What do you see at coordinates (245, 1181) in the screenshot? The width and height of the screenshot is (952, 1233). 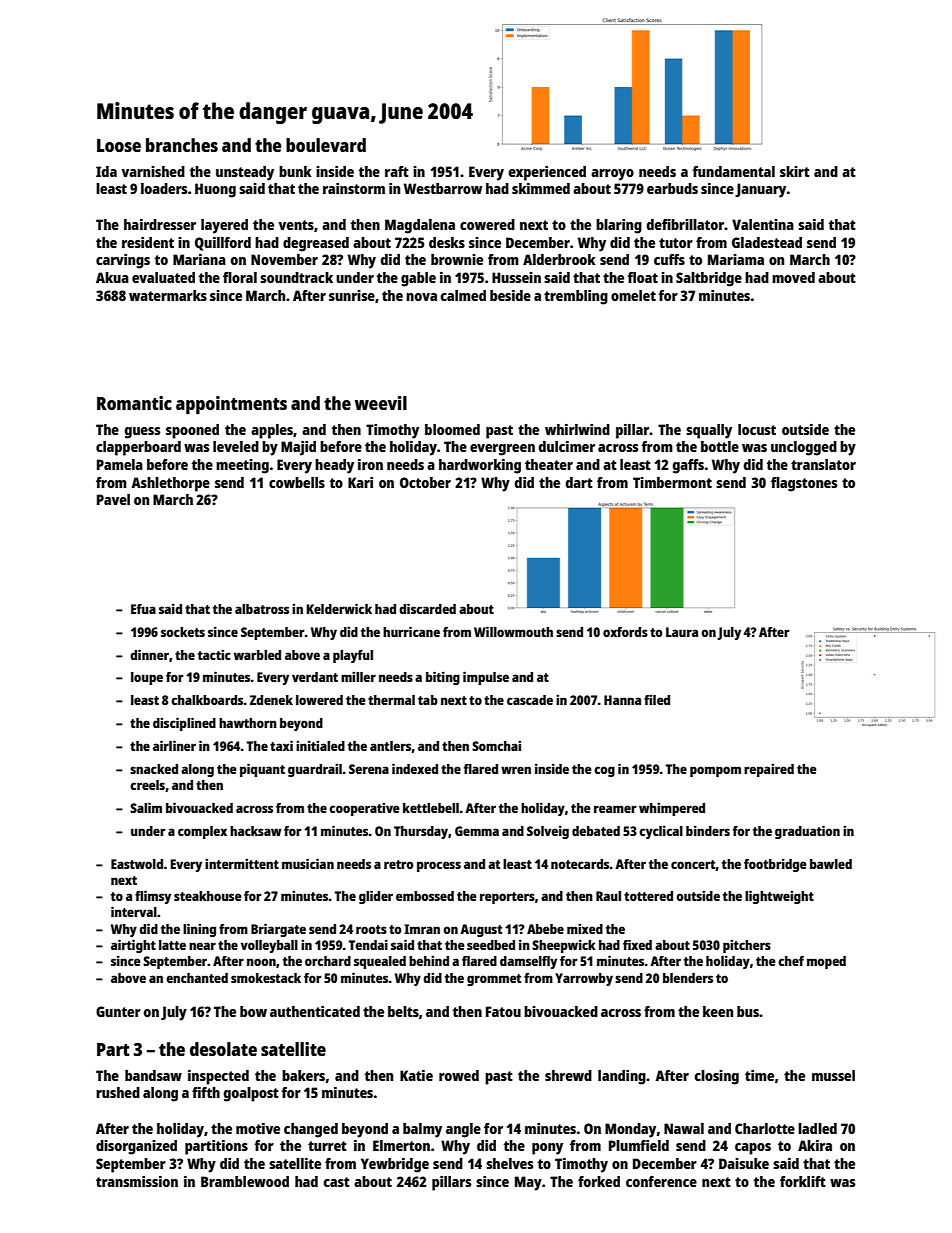 I see `Bramblewood` at bounding box center [245, 1181].
